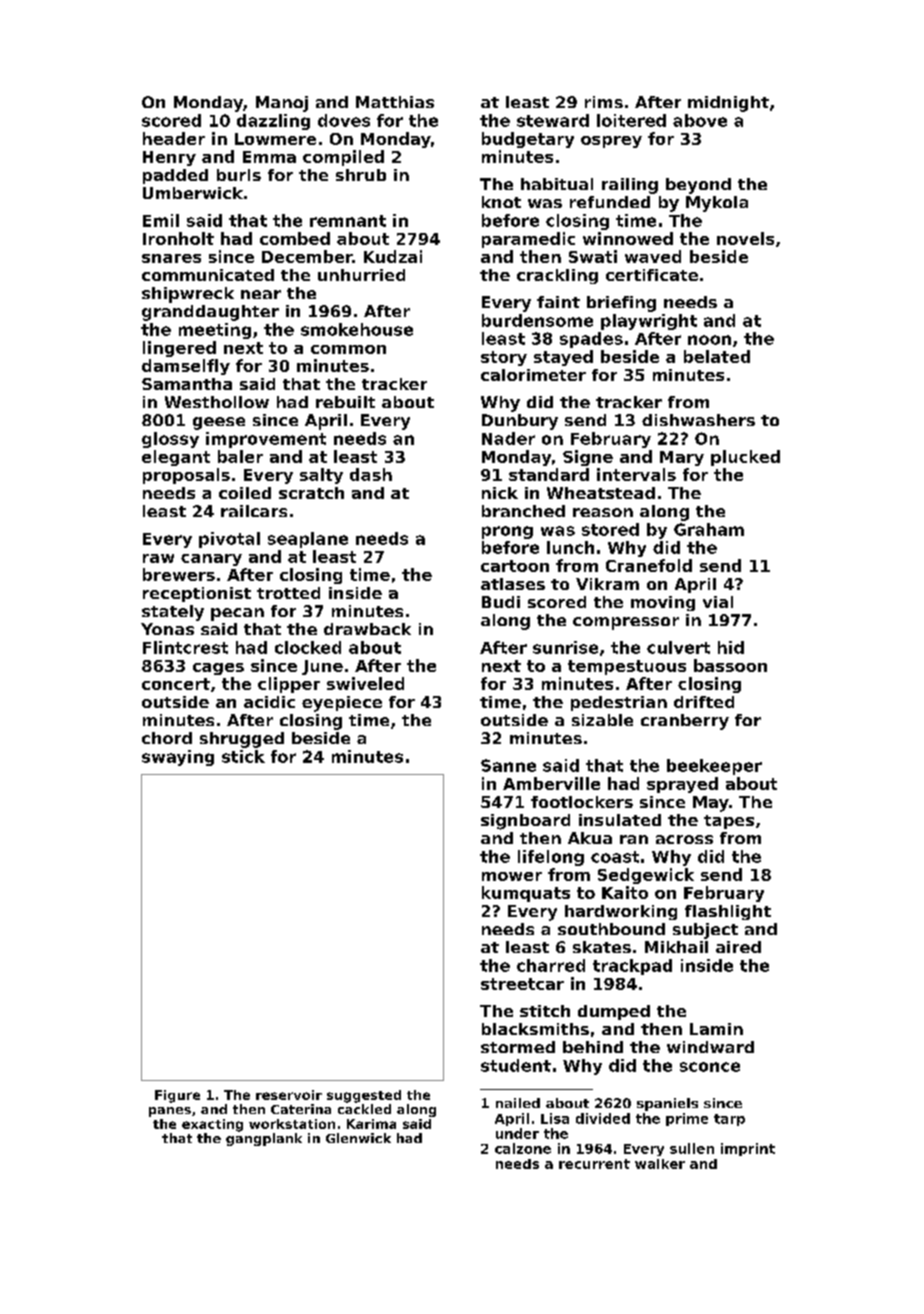 Image resolution: width=924 pixels, height=1314 pixels. What do you see at coordinates (176, 684) in the screenshot?
I see `concert` at bounding box center [176, 684].
